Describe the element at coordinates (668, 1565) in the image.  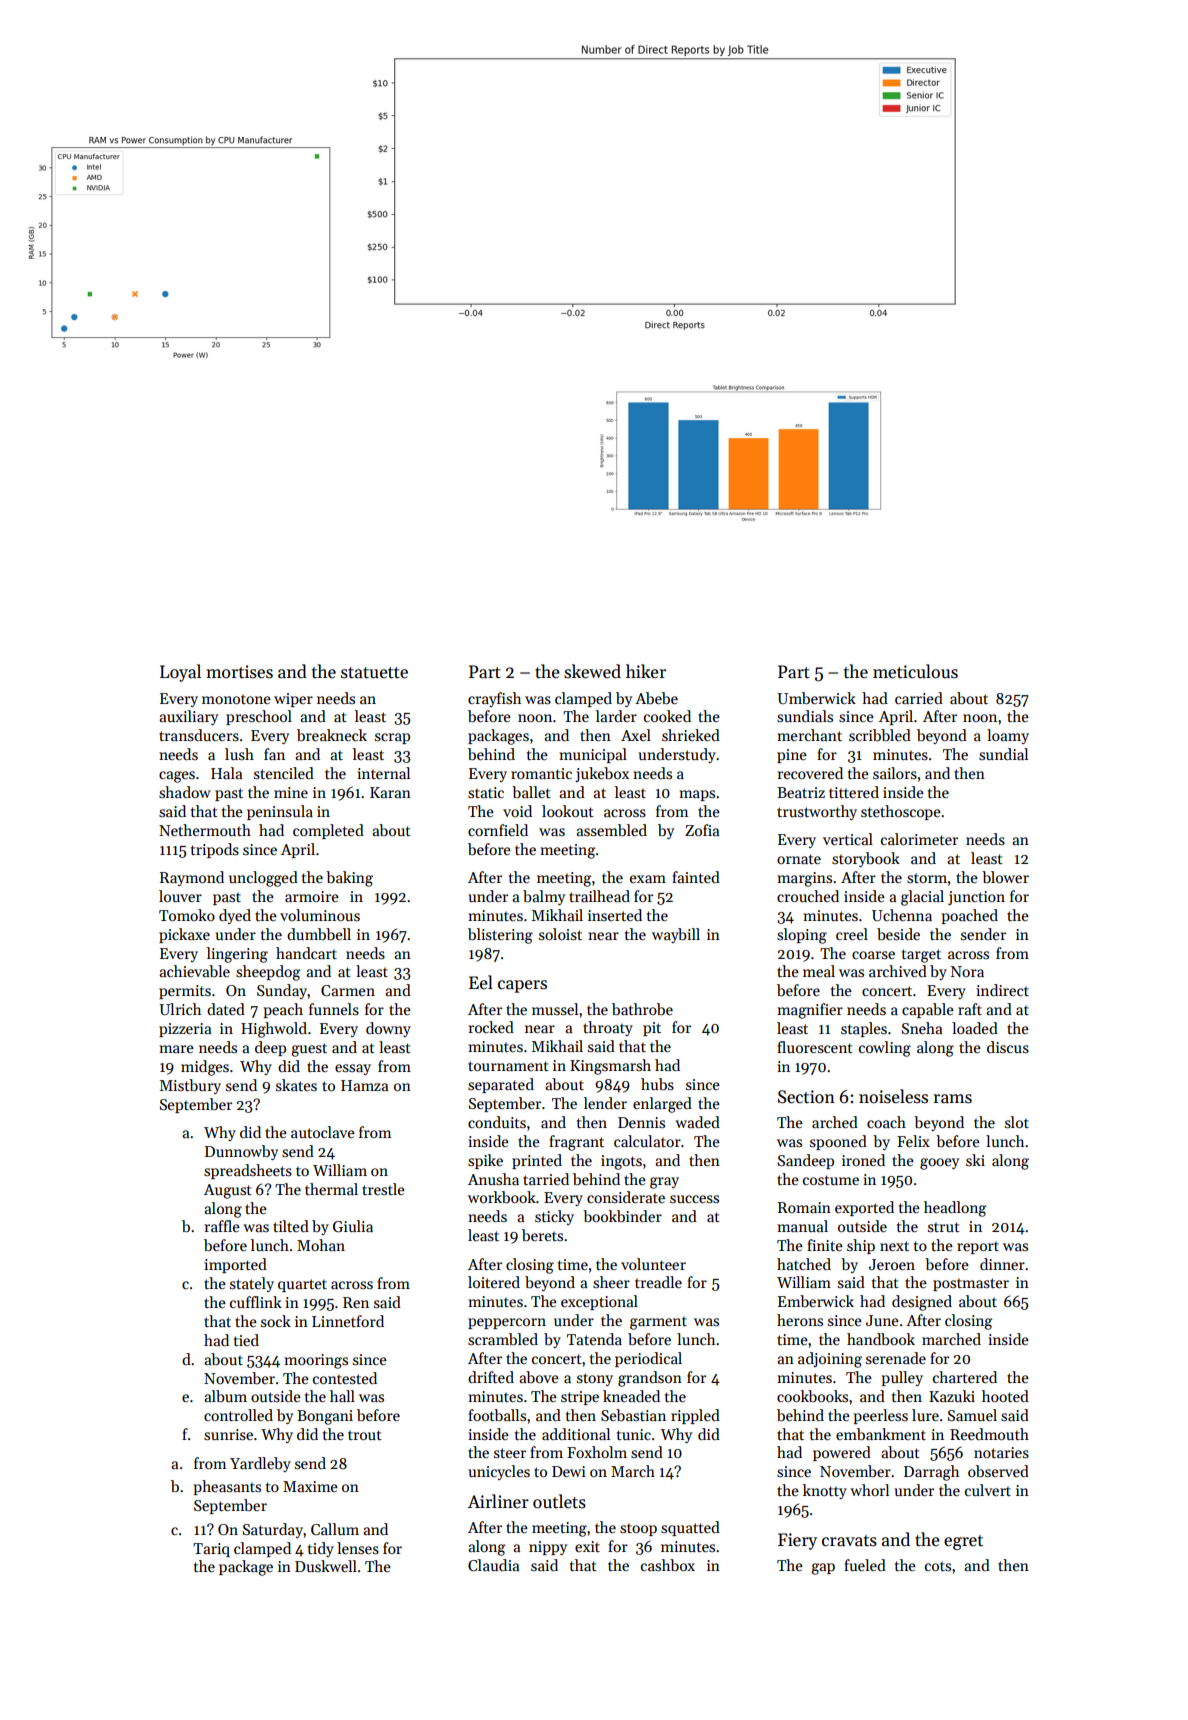
I see `cashbox` at that location.
